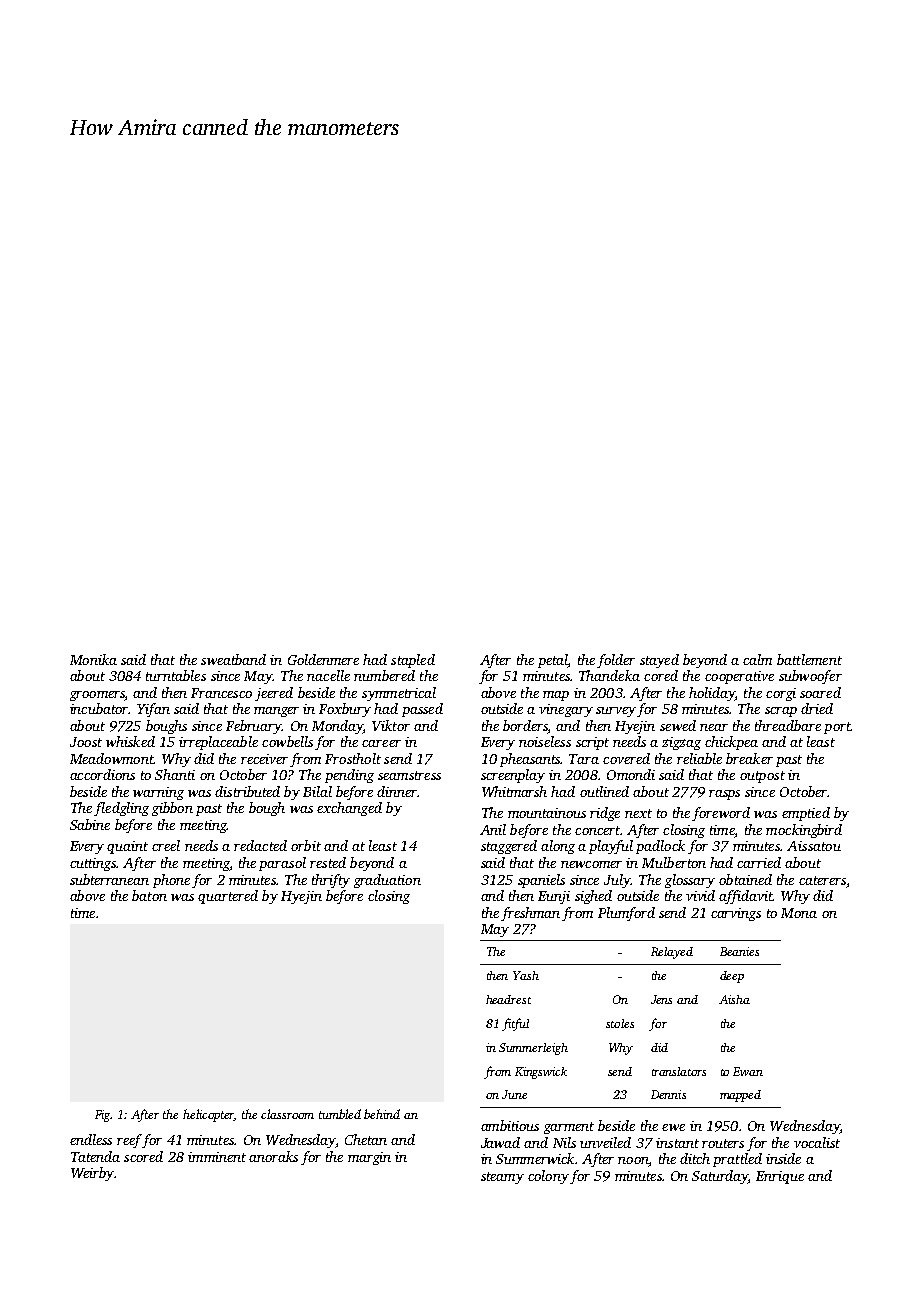  I want to click on fitful, so click(515, 1024).
